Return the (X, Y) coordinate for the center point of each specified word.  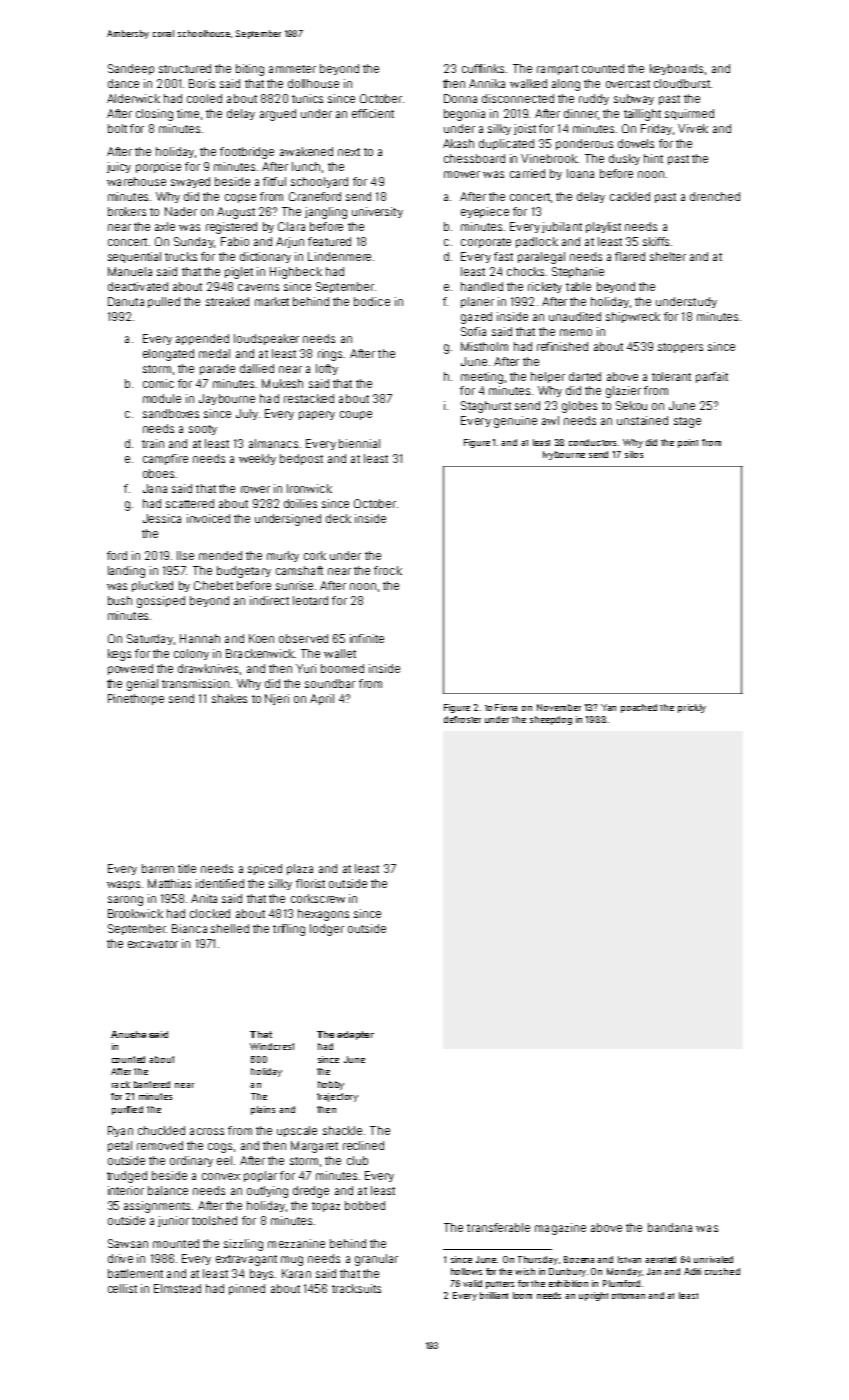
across (207, 1131)
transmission (195, 683)
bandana (670, 1227)
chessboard (474, 158)
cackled (630, 196)
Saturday (150, 639)
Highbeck (296, 273)
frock (388, 570)
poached (639, 708)
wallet (340, 653)
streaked (227, 301)
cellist (122, 1288)
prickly (692, 708)
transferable (498, 1227)
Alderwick (133, 98)
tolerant (671, 376)
